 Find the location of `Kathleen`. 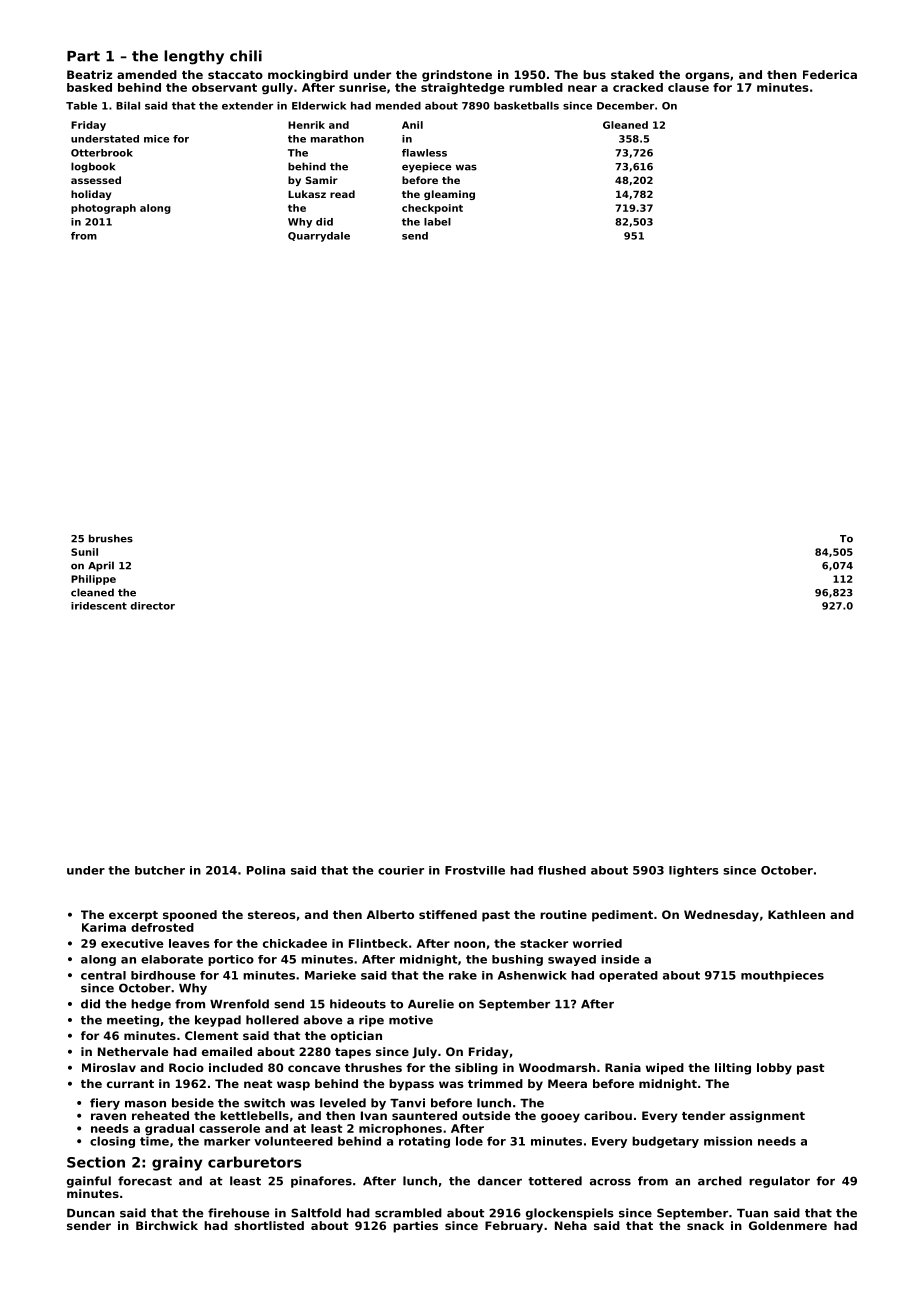

Kathleen is located at coordinates (796, 914).
